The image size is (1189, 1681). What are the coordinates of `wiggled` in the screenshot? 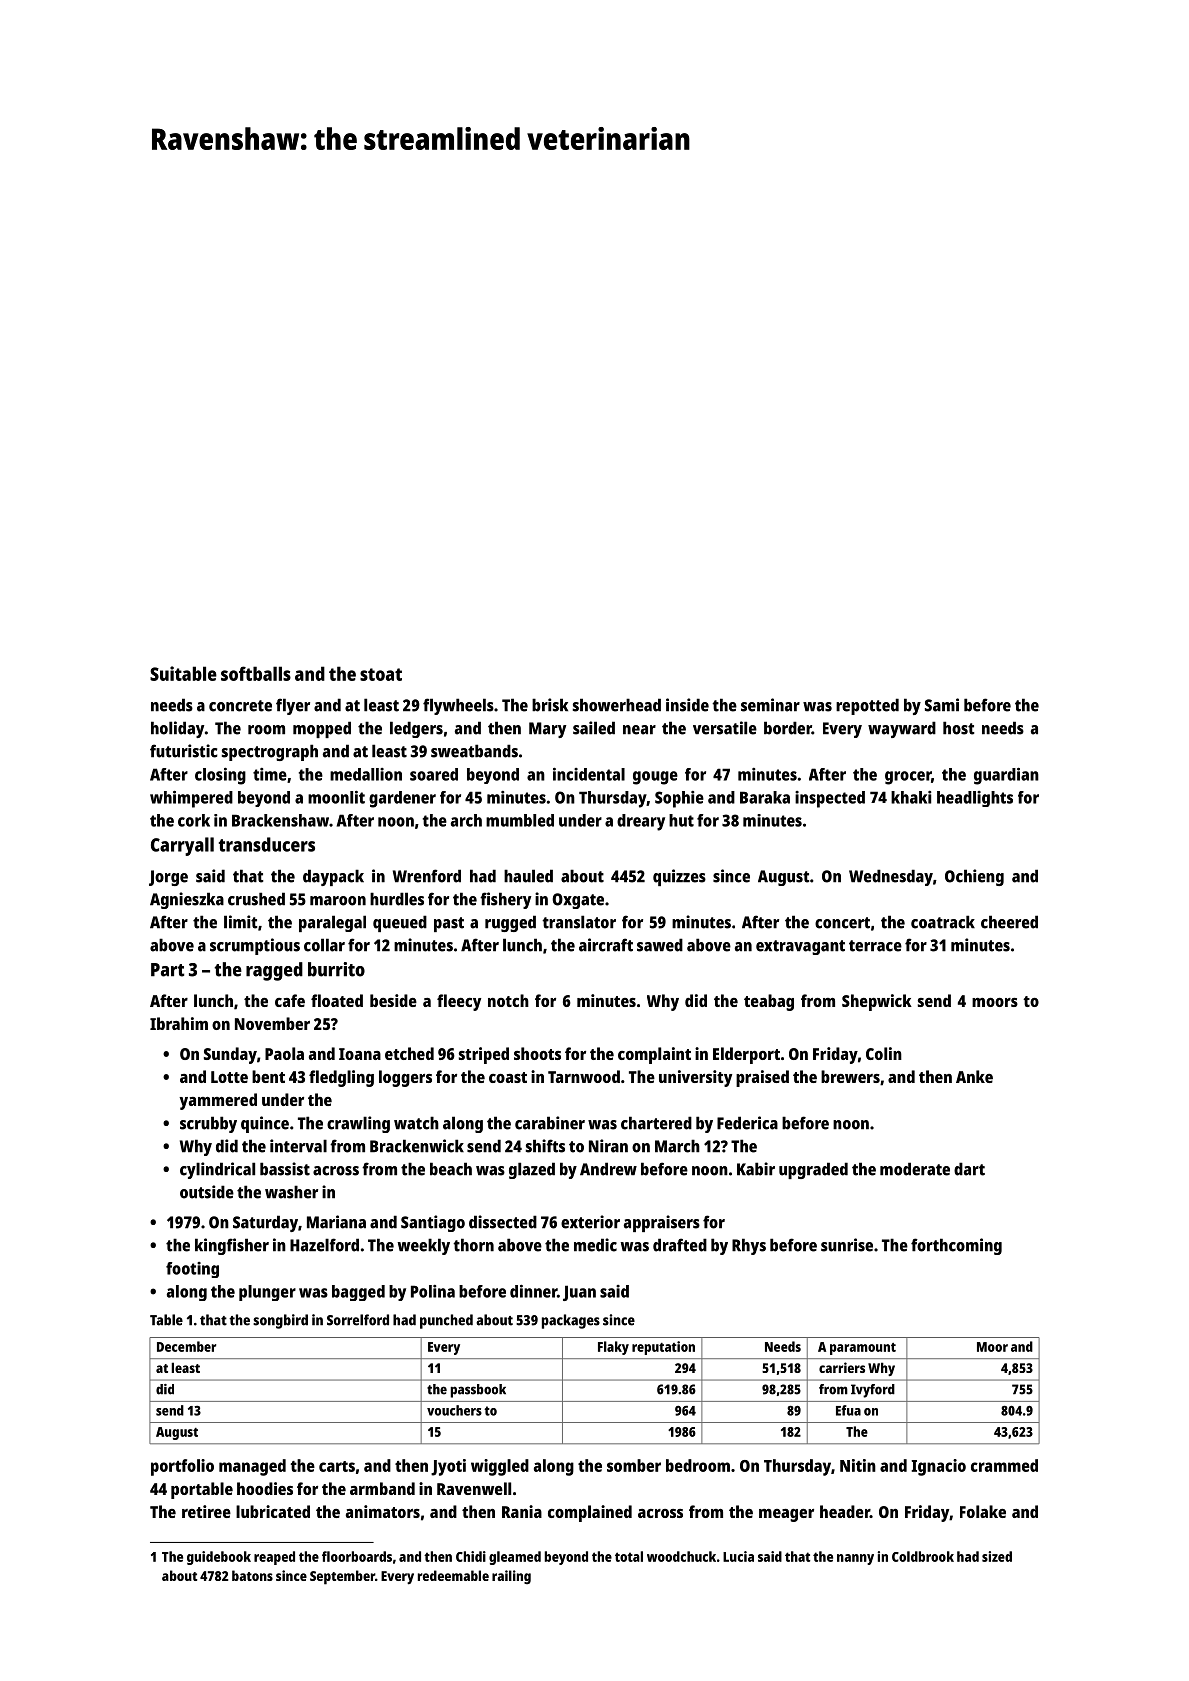 It's located at (500, 1467).
